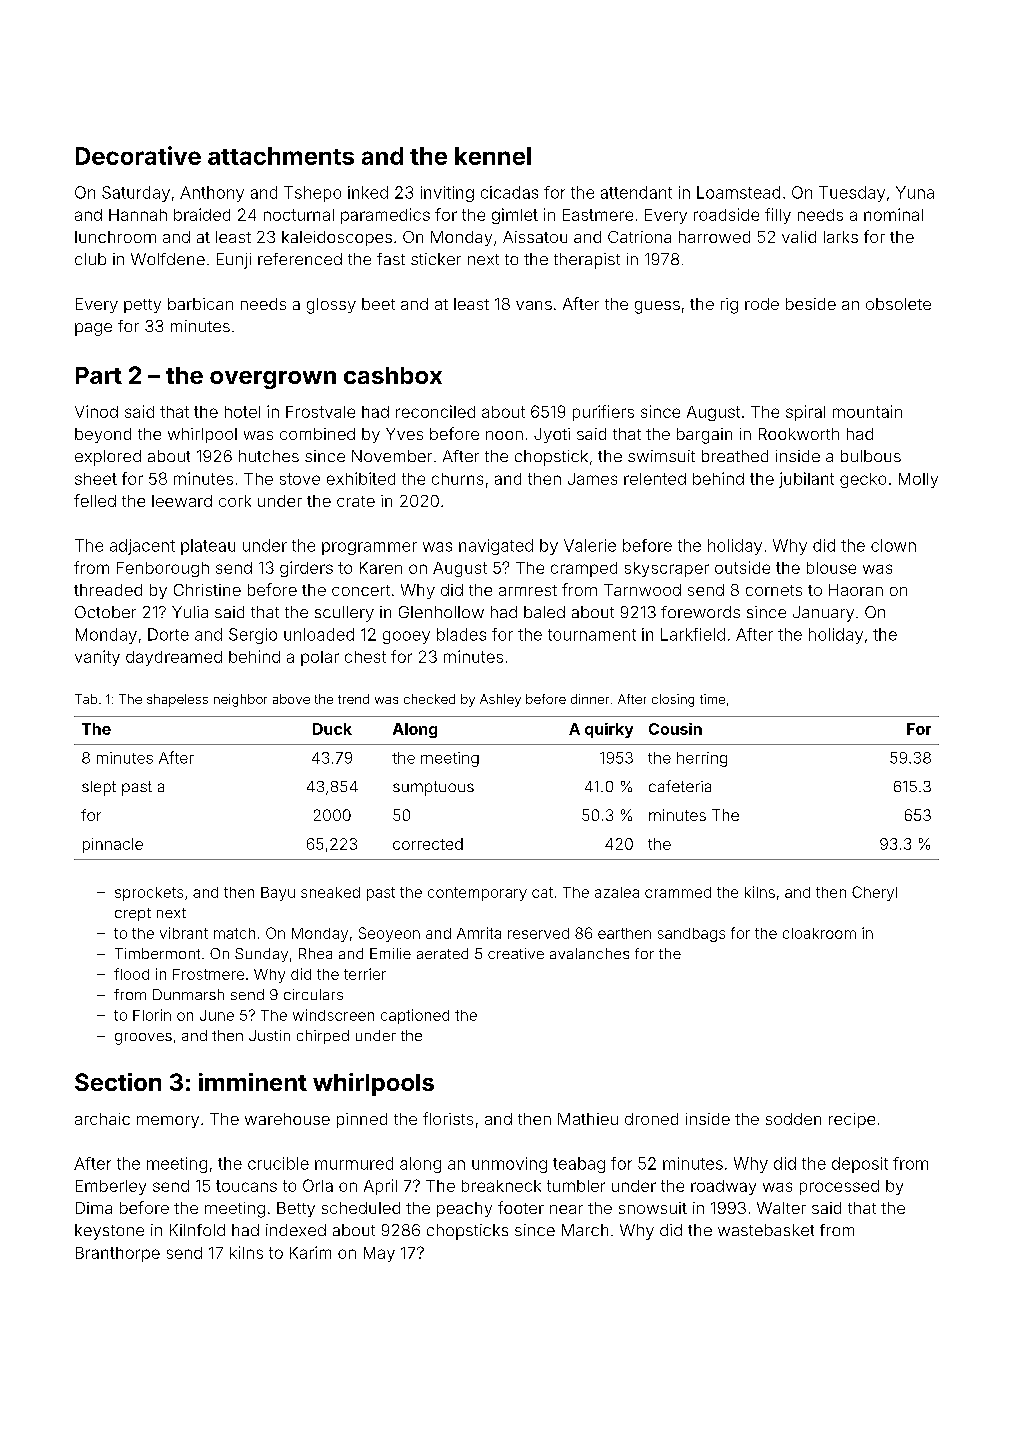  Describe the element at coordinates (766, 1230) in the screenshot. I see `wastebasket` at that location.
